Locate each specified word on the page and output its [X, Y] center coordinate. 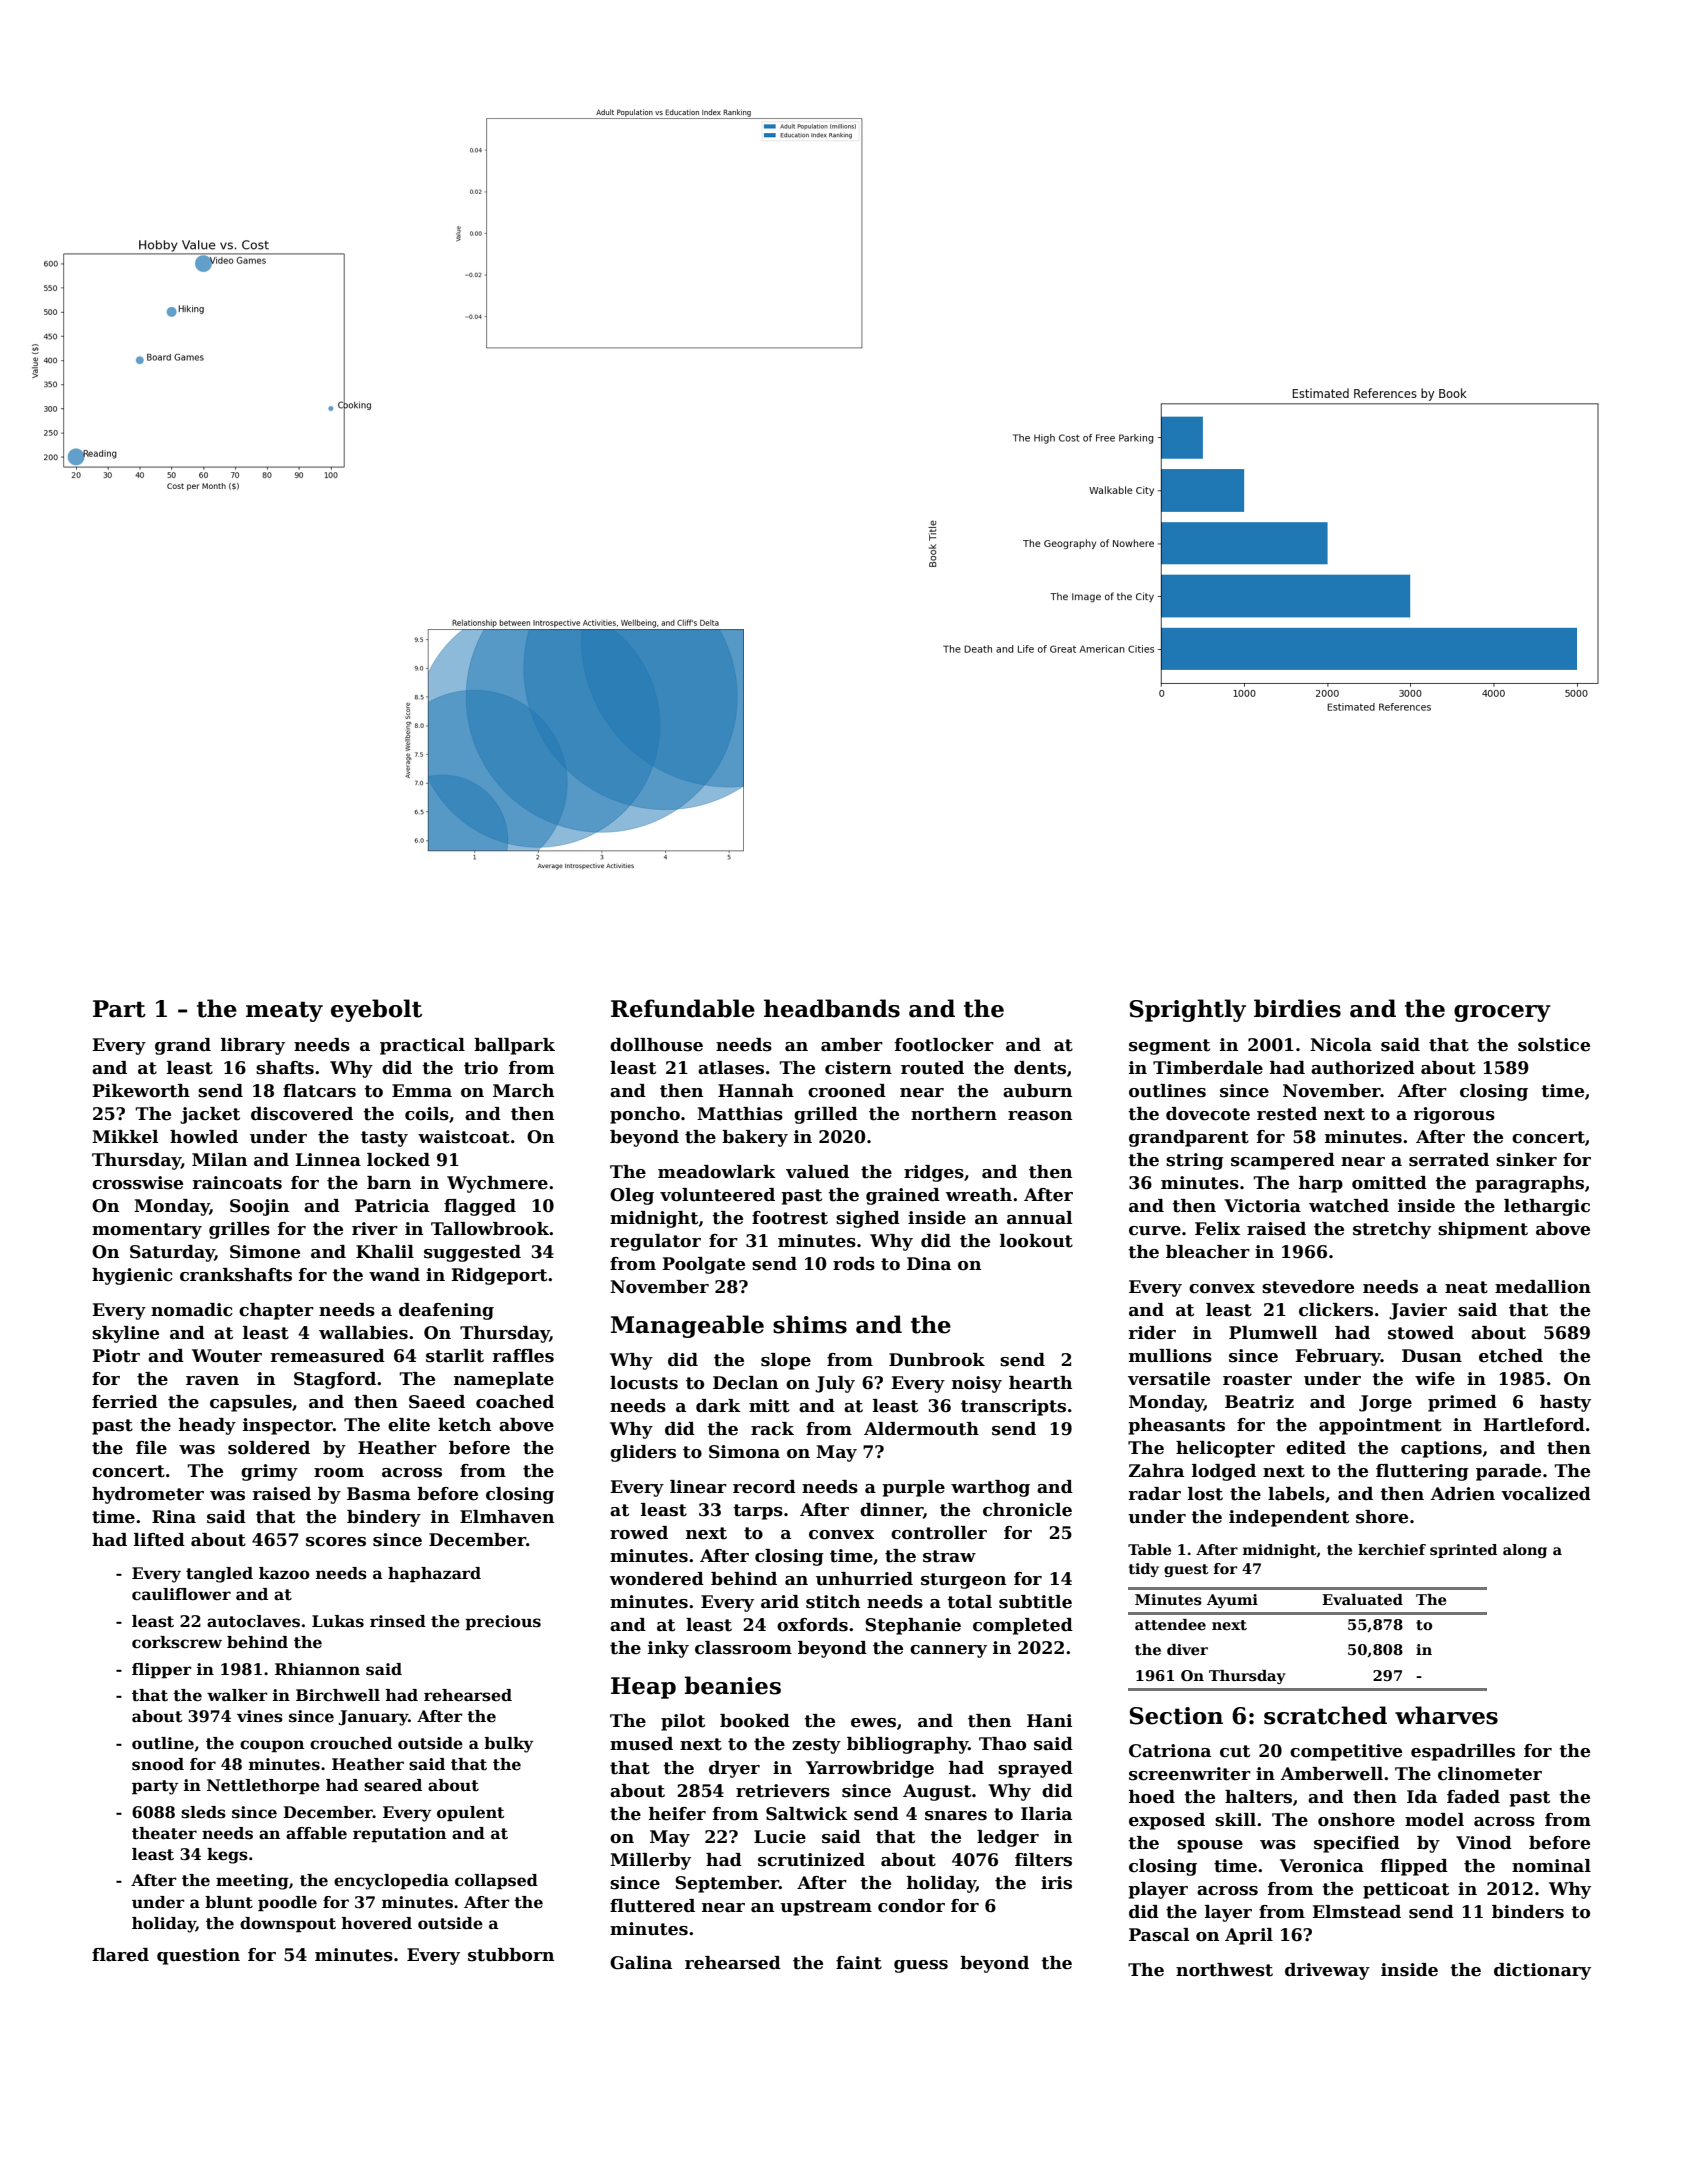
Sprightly [1188, 1010]
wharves [1446, 1715]
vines [260, 1716]
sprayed [1035, 1769]
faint [859, 1963]
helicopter [1225, 1449]
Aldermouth [921, 1429]
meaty [284, 1011]
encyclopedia [391, 1882]
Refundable [683, 1008]
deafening [446, 1311]
